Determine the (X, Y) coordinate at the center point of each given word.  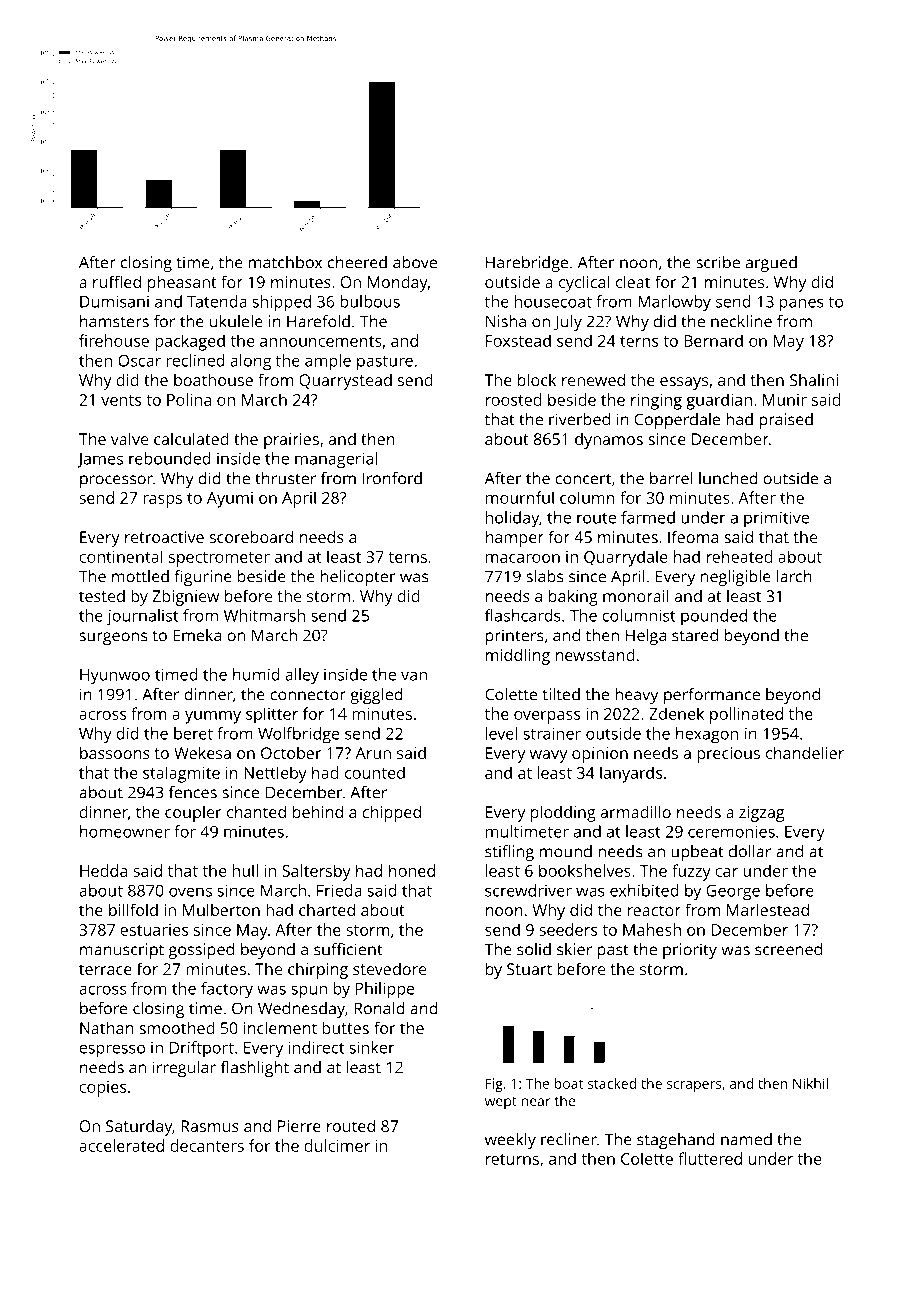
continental (121, 556)
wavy (548, 756)
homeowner (125, 831)
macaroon (523, 558)
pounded (714, 617)
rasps (162, 501)
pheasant (182, 283)
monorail (636, 595)
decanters (207, 1145)
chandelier (805, 752)
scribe (718, 262)
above (415, 262)
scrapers (694, 1086)
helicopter (358, 578)
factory (227, 990)
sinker (372, 1047)
